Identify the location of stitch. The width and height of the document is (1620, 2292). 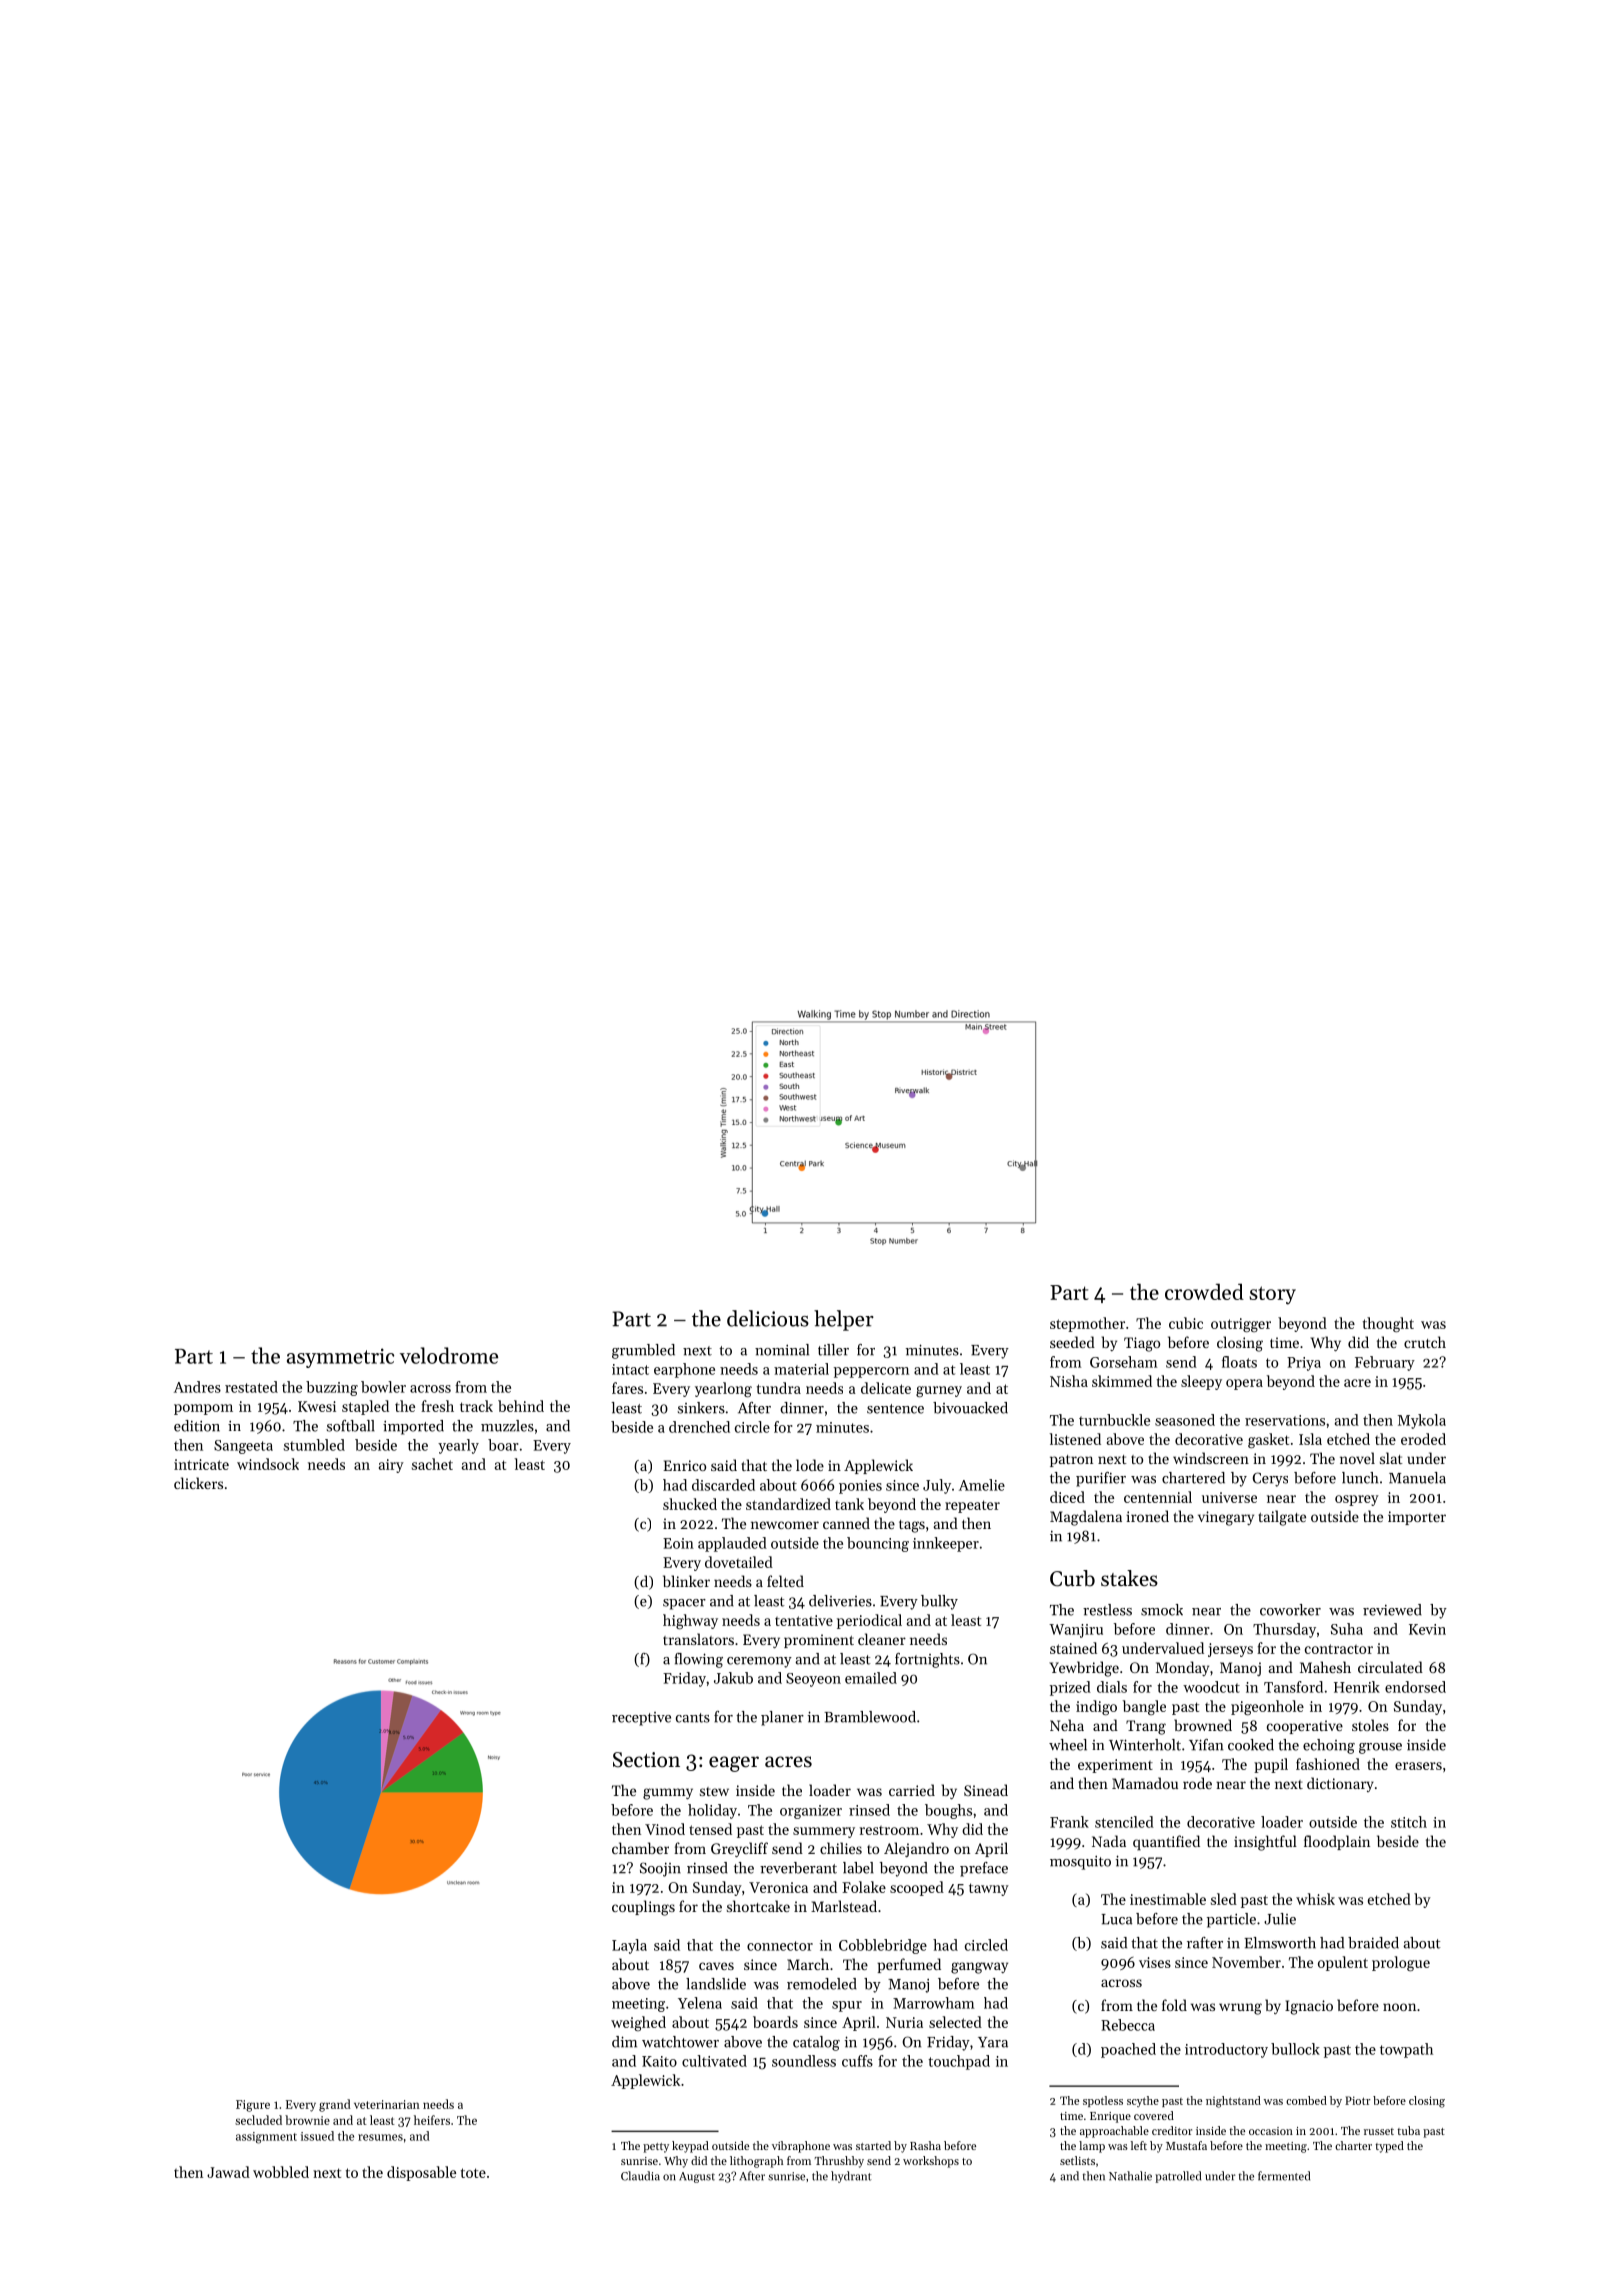
(1409, 1822).
